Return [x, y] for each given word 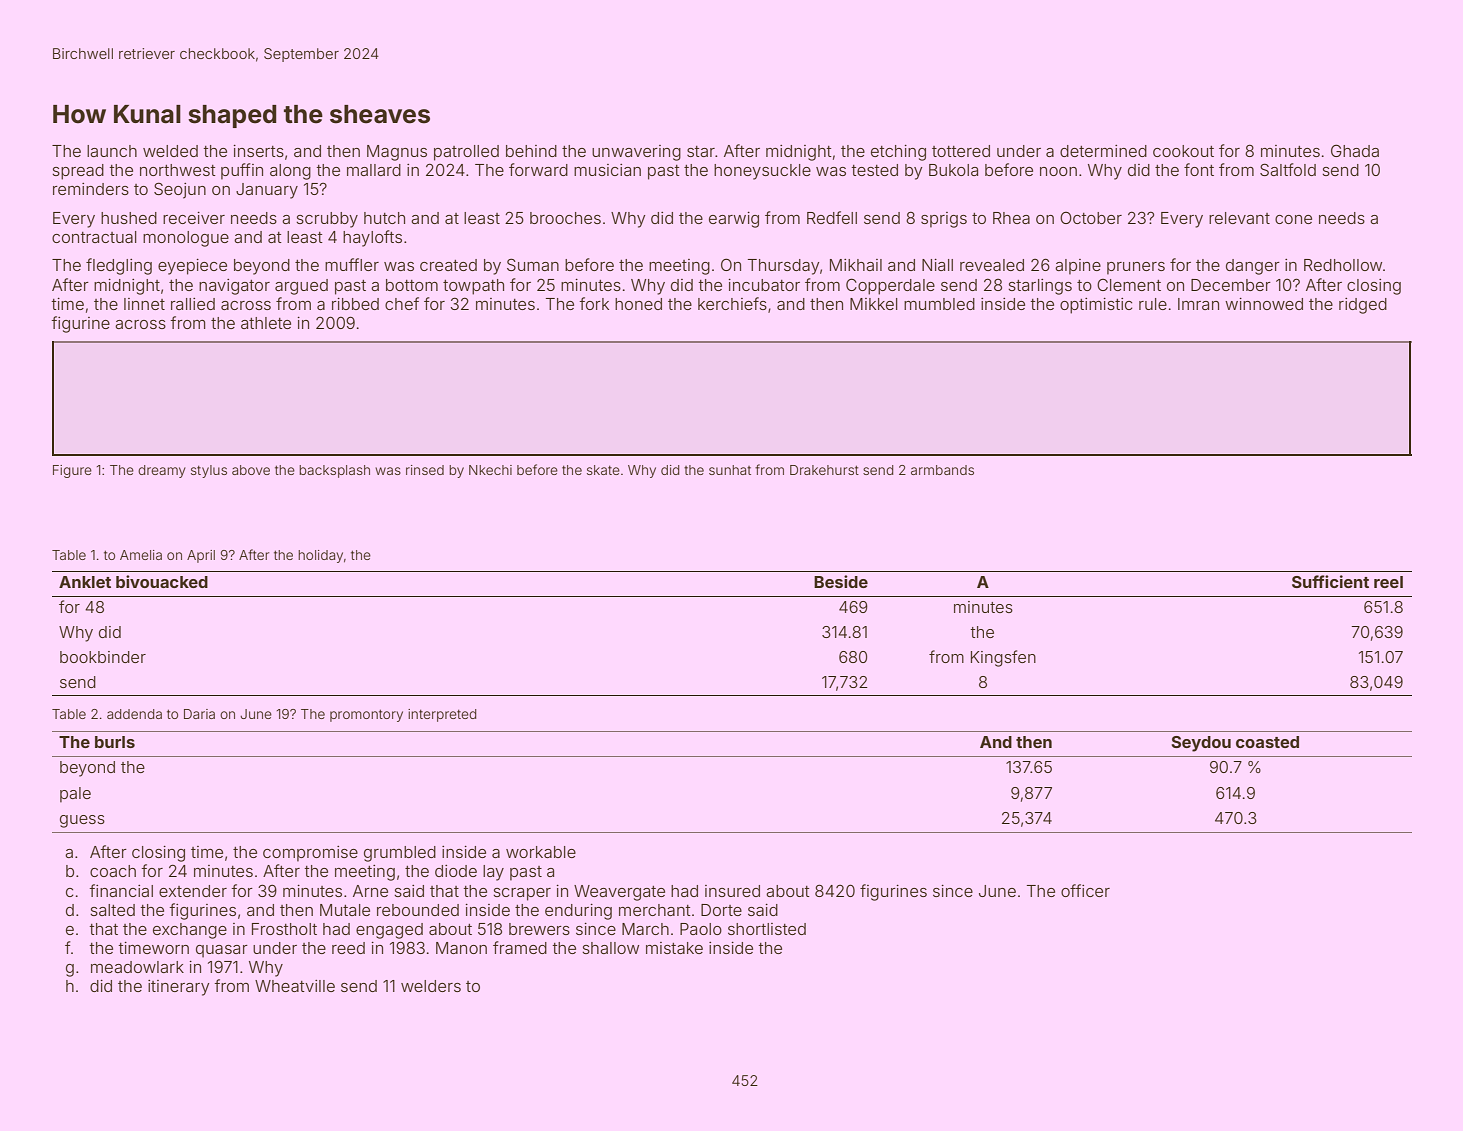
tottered [961, 151]
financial [121, 890]
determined [1103, 151]
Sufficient [1330, 581]
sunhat [730, 470]
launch [112, 151]
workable [541, 852]
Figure [72, 471]
